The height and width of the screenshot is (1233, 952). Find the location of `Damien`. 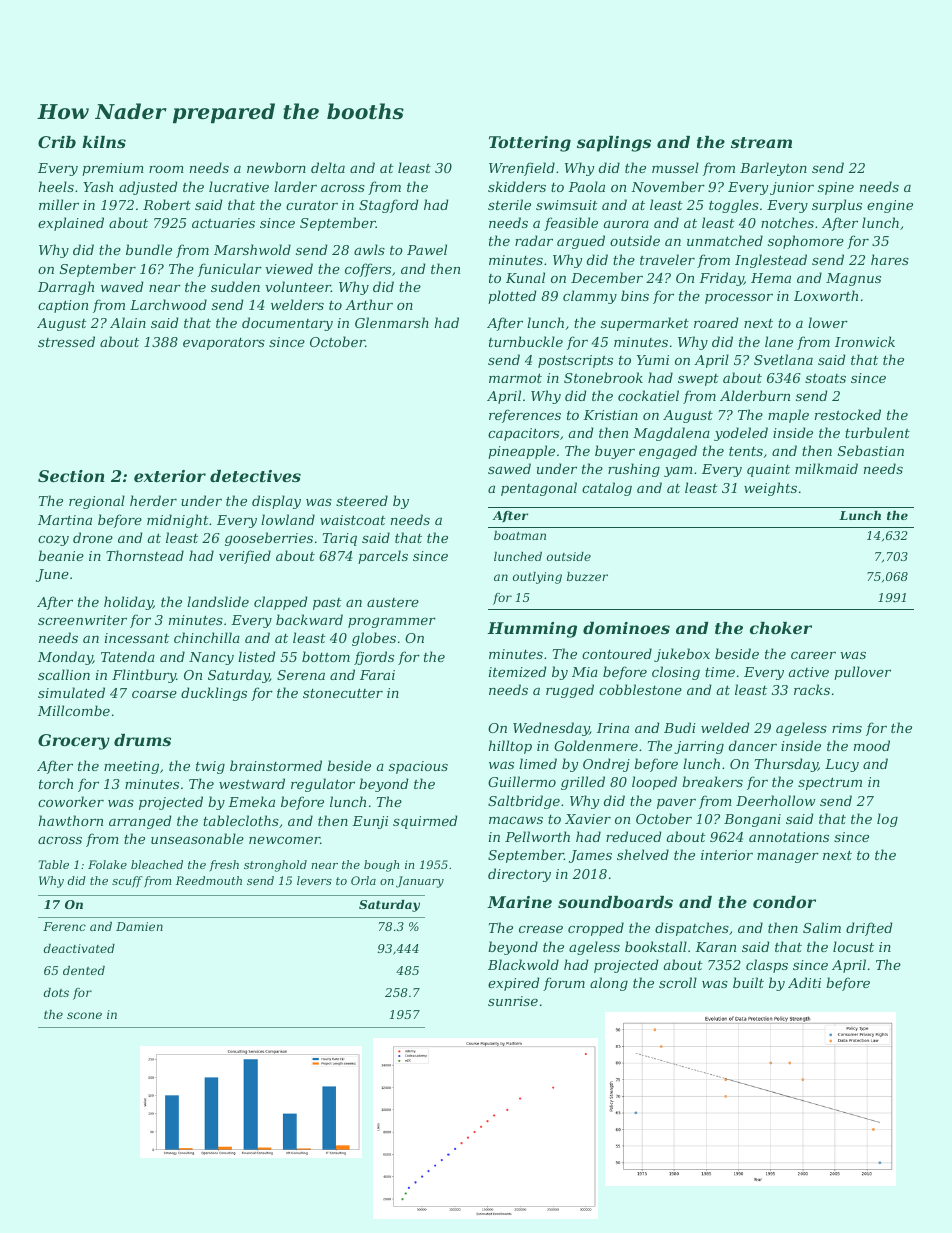

Damien is located at coordinates (139, 926).
